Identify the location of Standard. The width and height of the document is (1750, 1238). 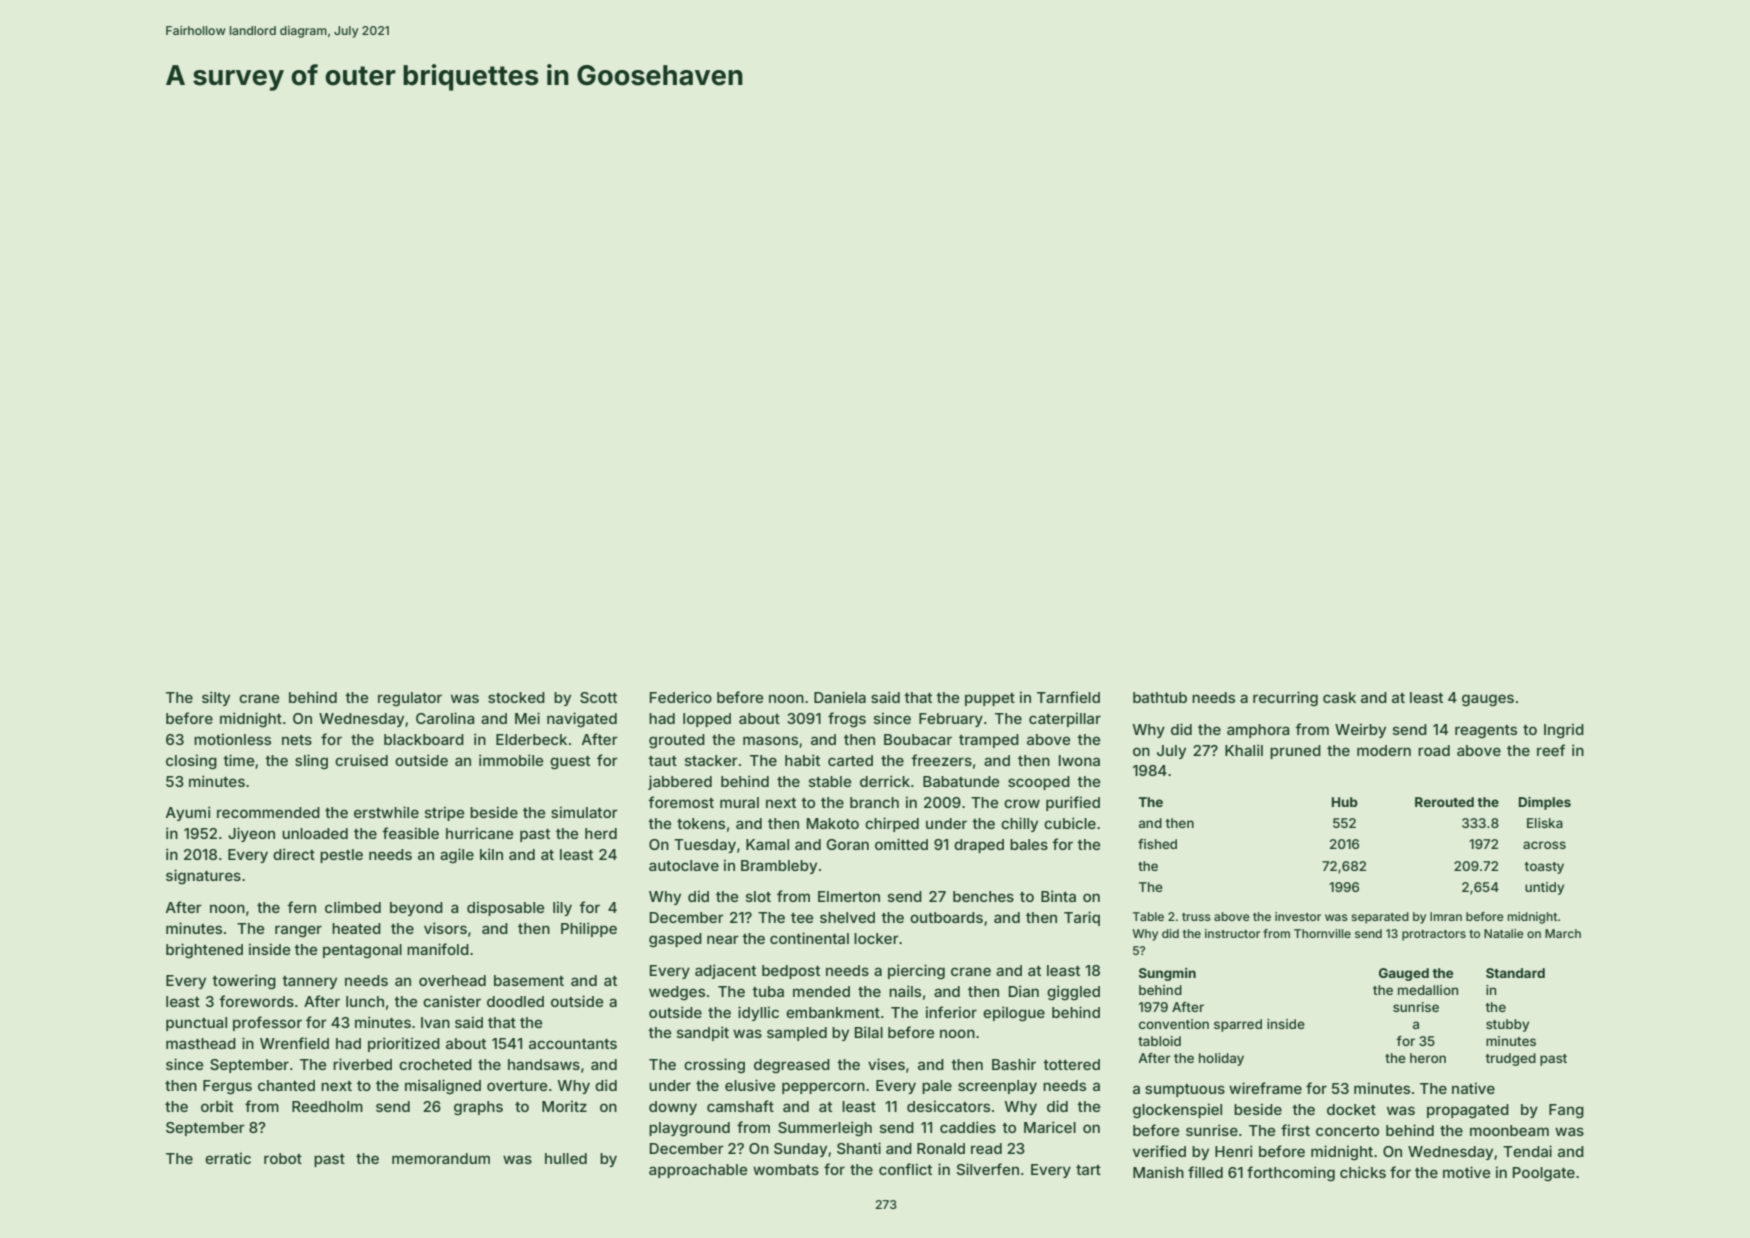
(1515, 973).
